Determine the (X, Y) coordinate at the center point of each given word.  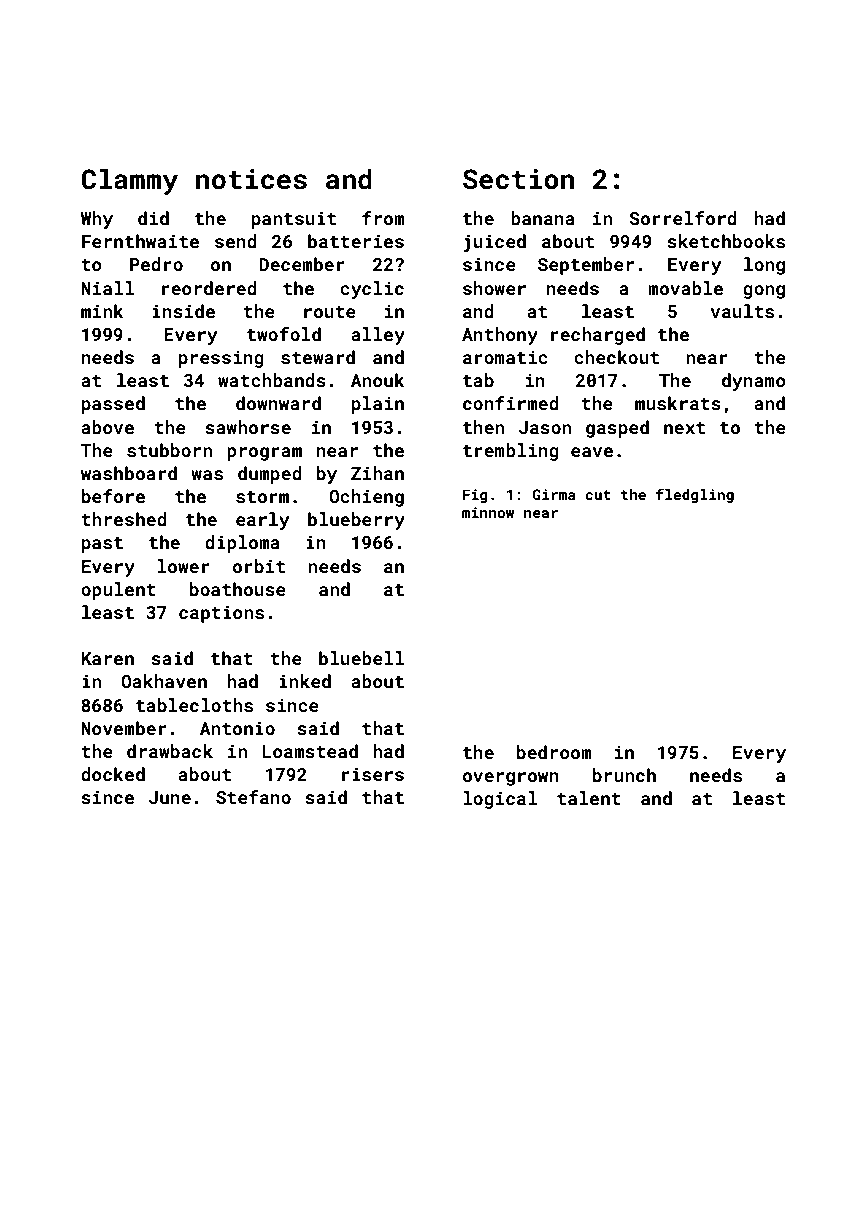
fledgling (695, 495)
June (170, 797)
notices (251, 179)
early (263, 521)
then (483, 427)
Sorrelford (683, 218)
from (383, 218)
